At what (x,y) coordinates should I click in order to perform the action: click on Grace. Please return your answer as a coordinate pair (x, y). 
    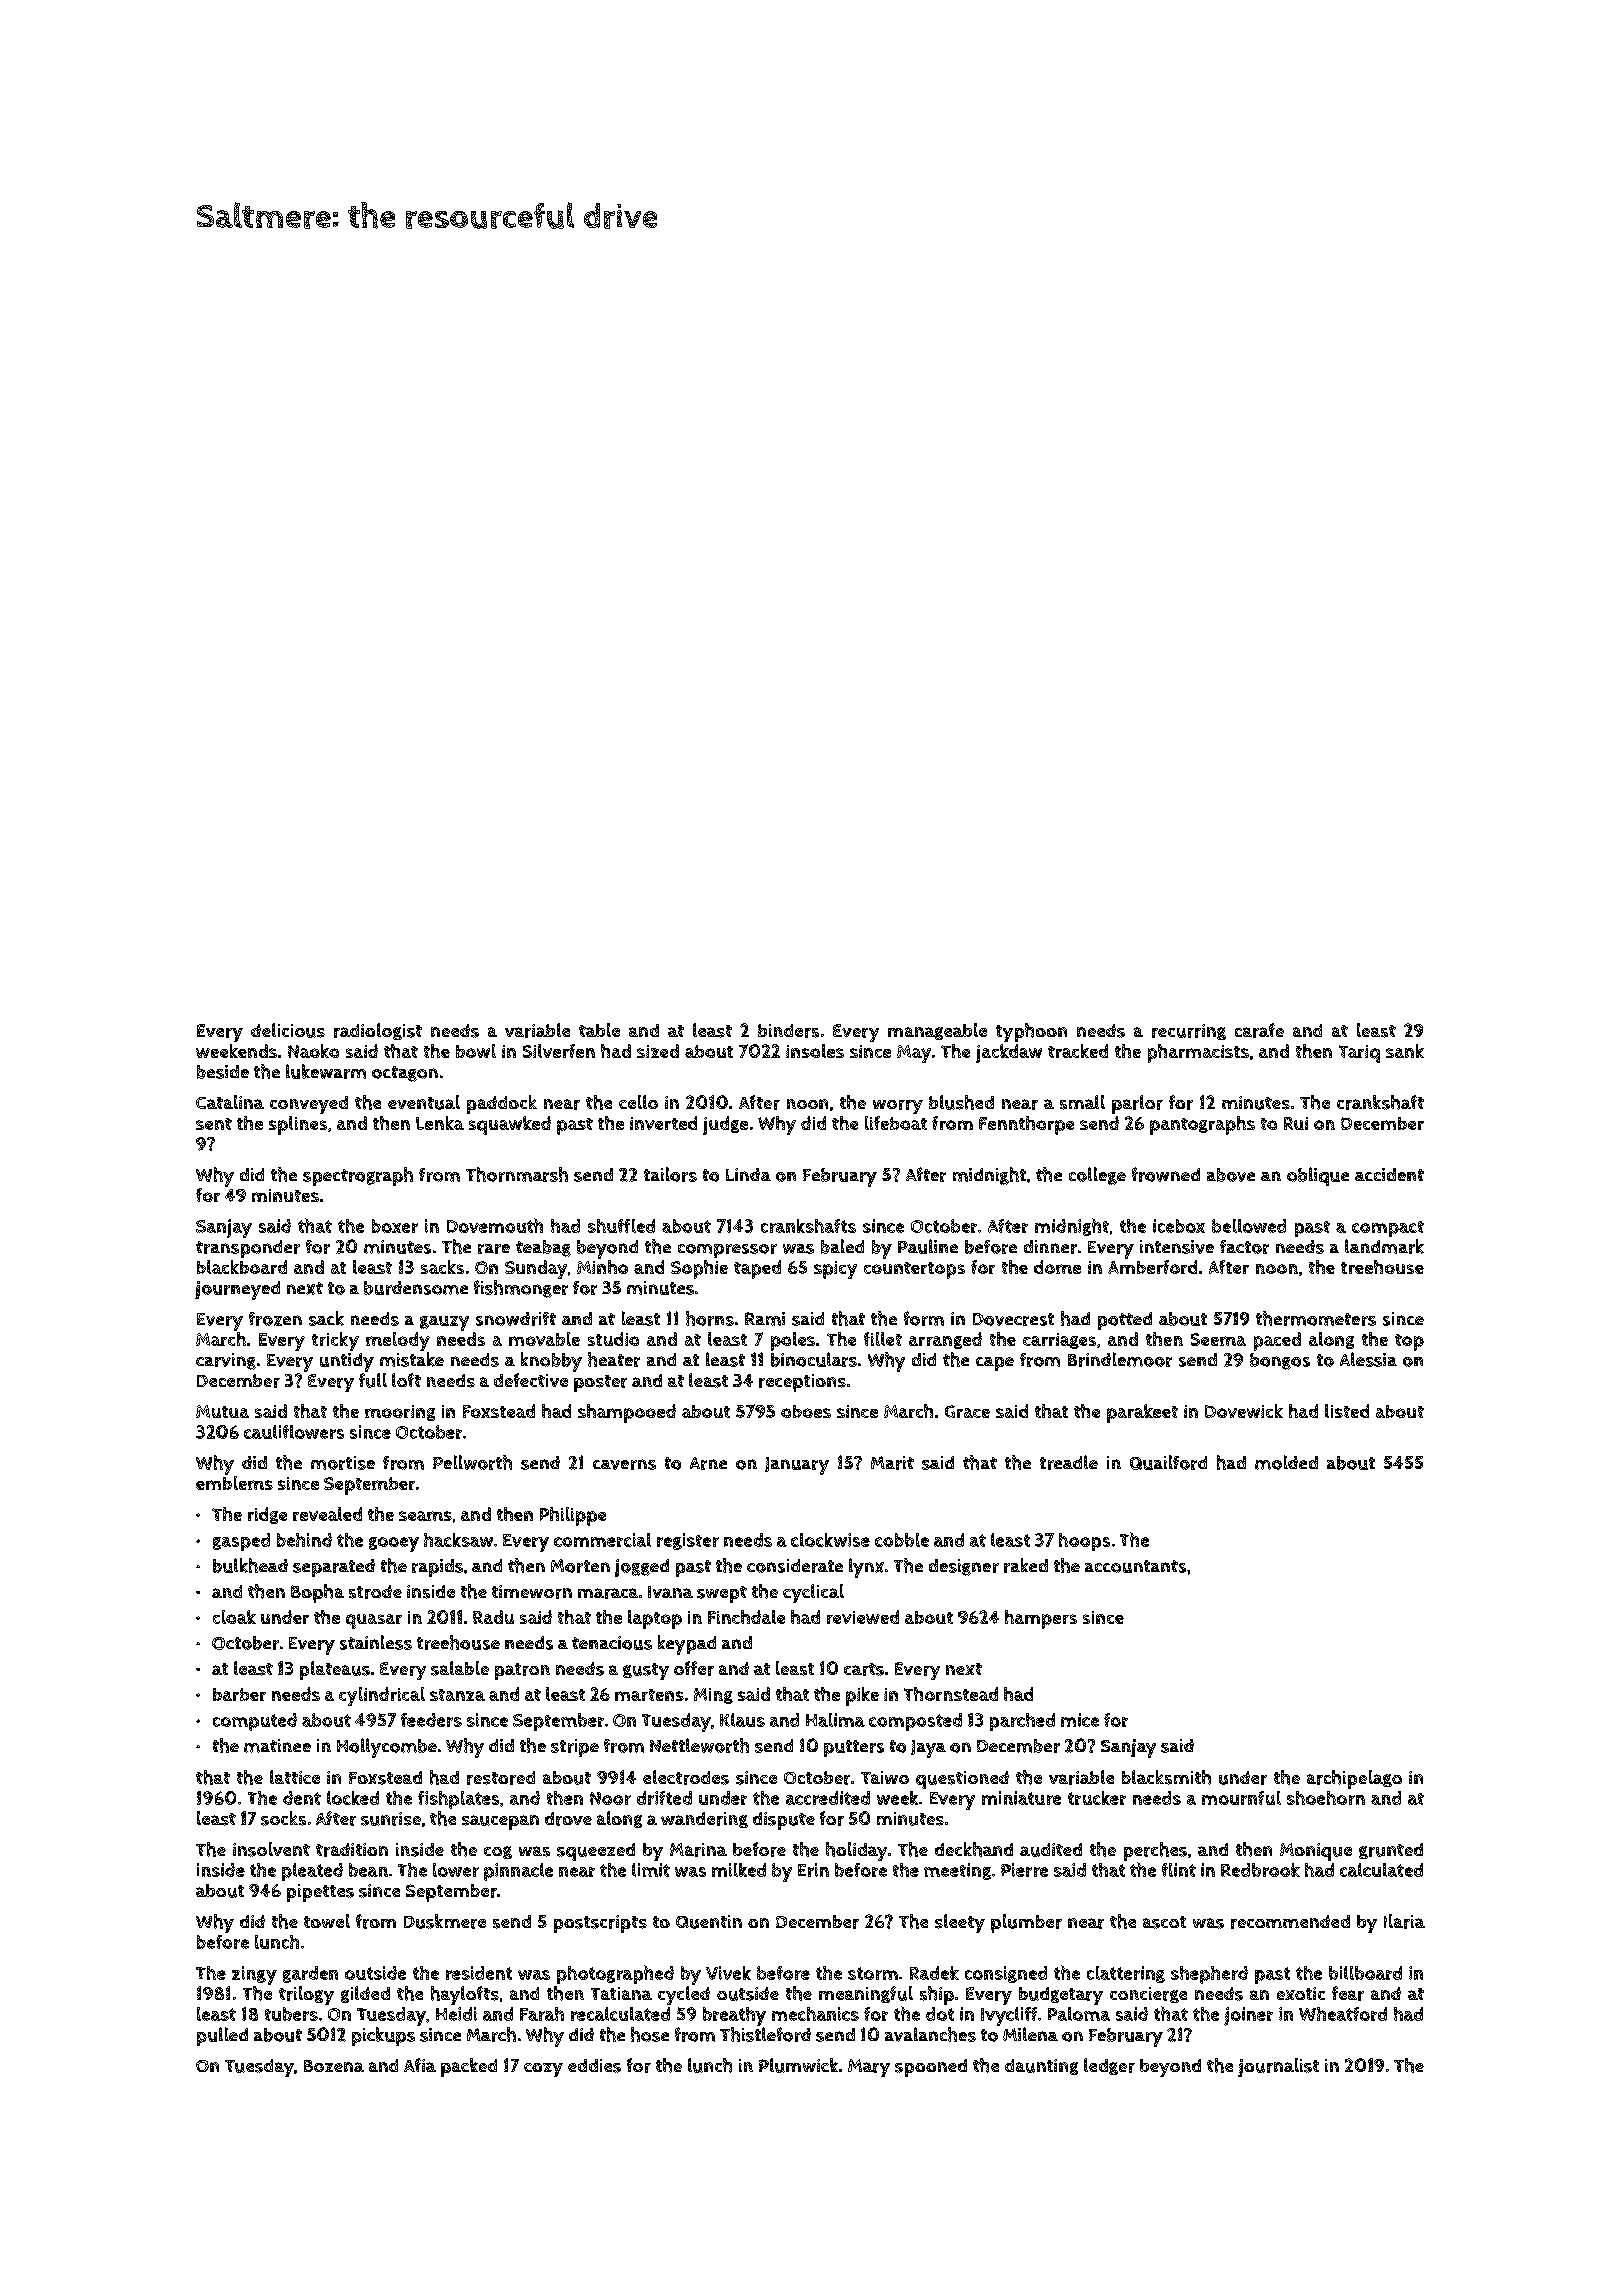
    Looking at the image, I should click on (967, 1411).
